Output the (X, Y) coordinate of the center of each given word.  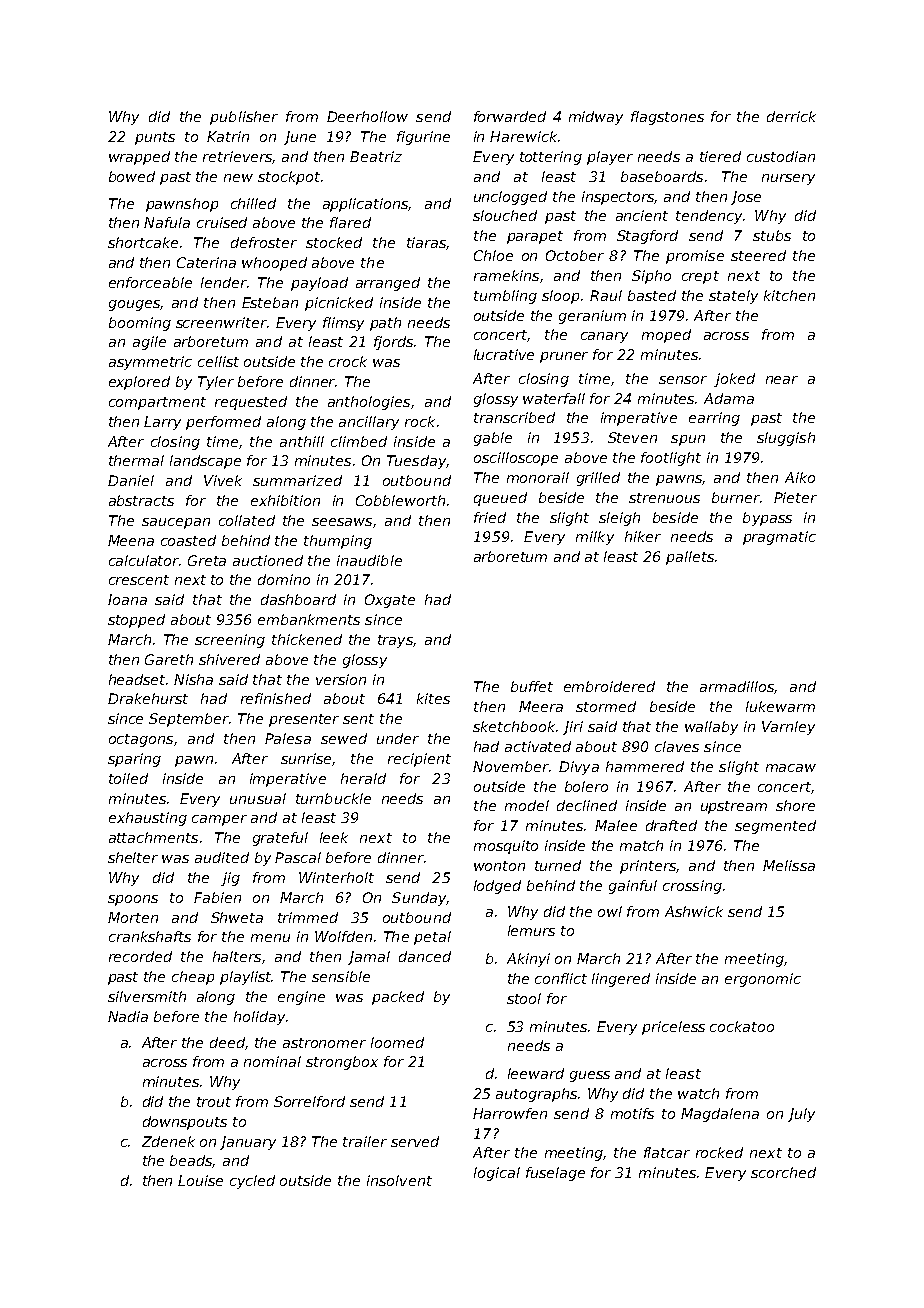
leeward (536, 1073)
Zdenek (168, 1141)
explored (139, 383)
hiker (643, 536)
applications (365, 205)
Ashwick (694, 911)
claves (677, 746)
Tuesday (416, 462)
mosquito (506, 847)
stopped (136, 621)
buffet (532, 686)
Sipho (651, 277)
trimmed (308, 917)
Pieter (795, 497)
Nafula (167, 222)
